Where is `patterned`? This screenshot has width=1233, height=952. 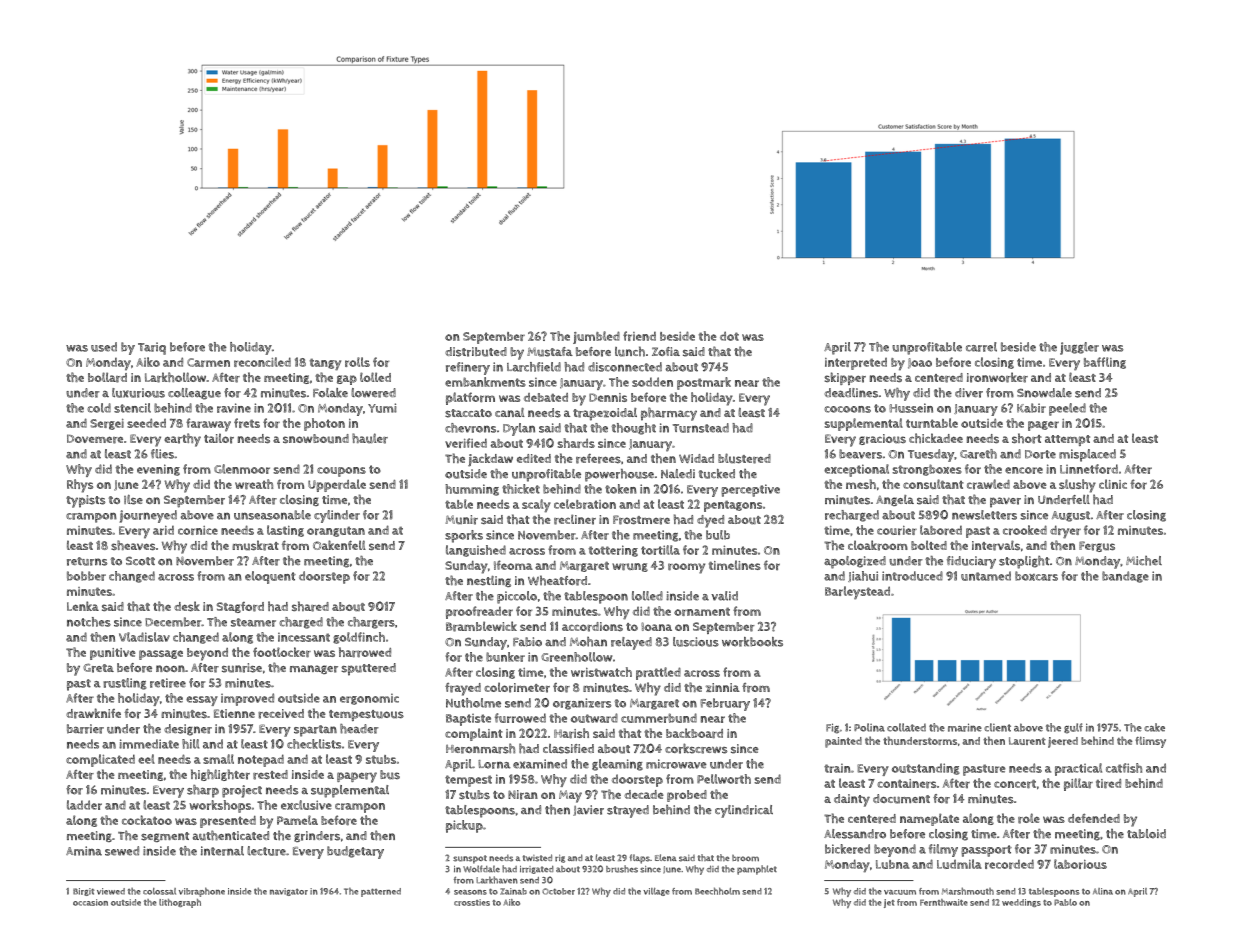
patterned is located at coordinates (381, 892).
